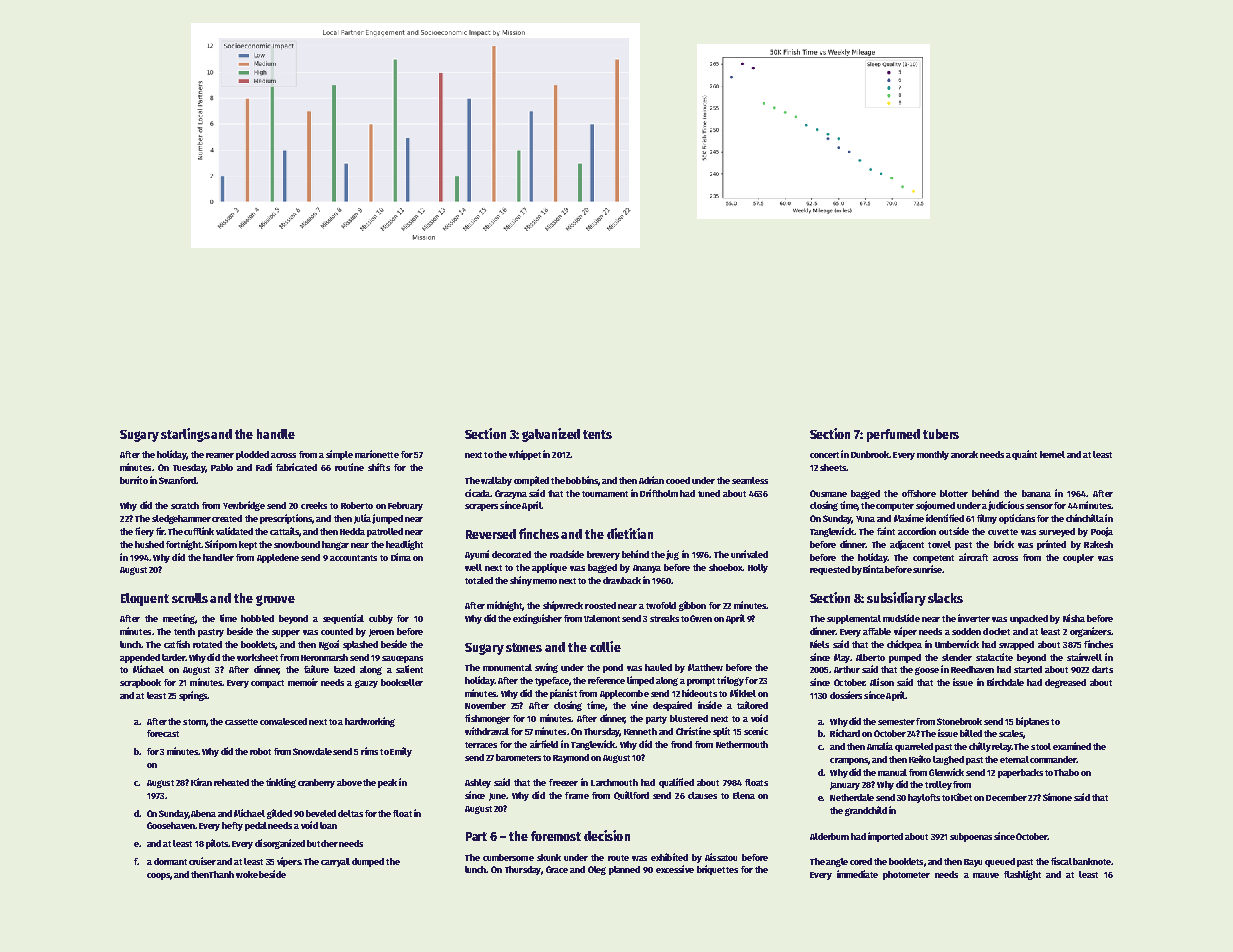  Describe the element at coordinates (544, 744) in the document. I see `airfield` at that location.
